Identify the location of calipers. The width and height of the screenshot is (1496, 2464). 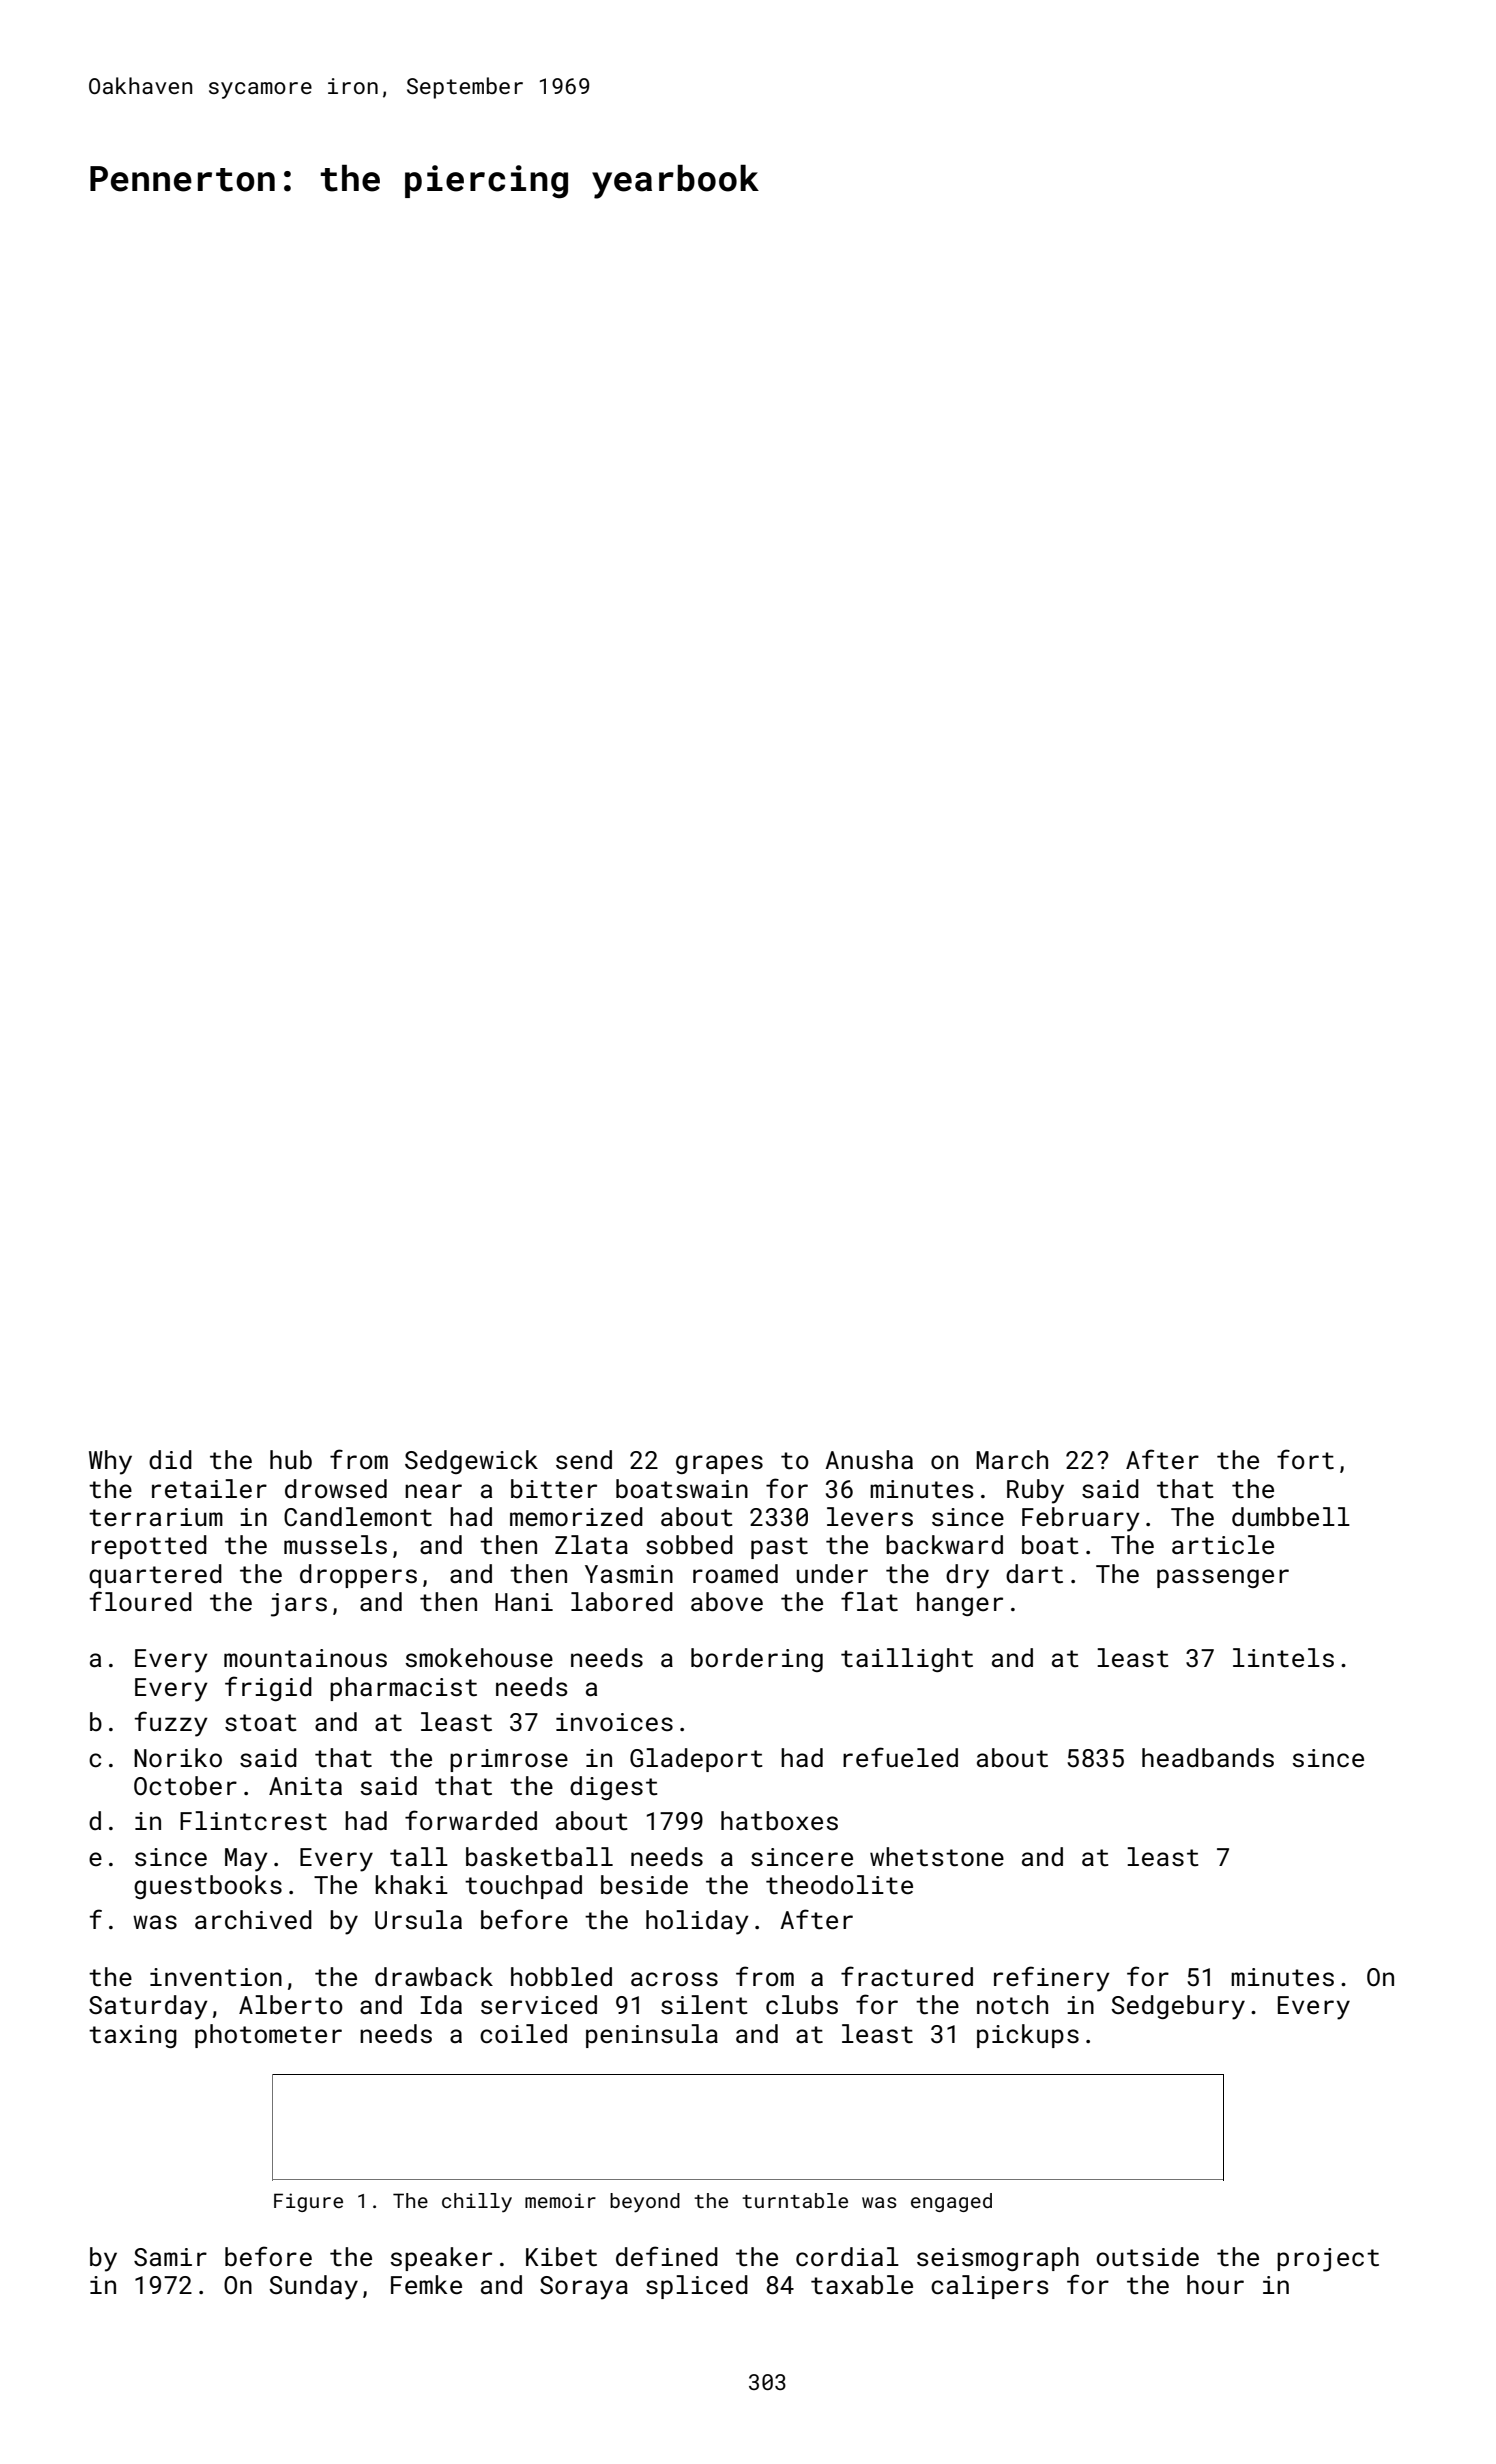
(990, 2287).
